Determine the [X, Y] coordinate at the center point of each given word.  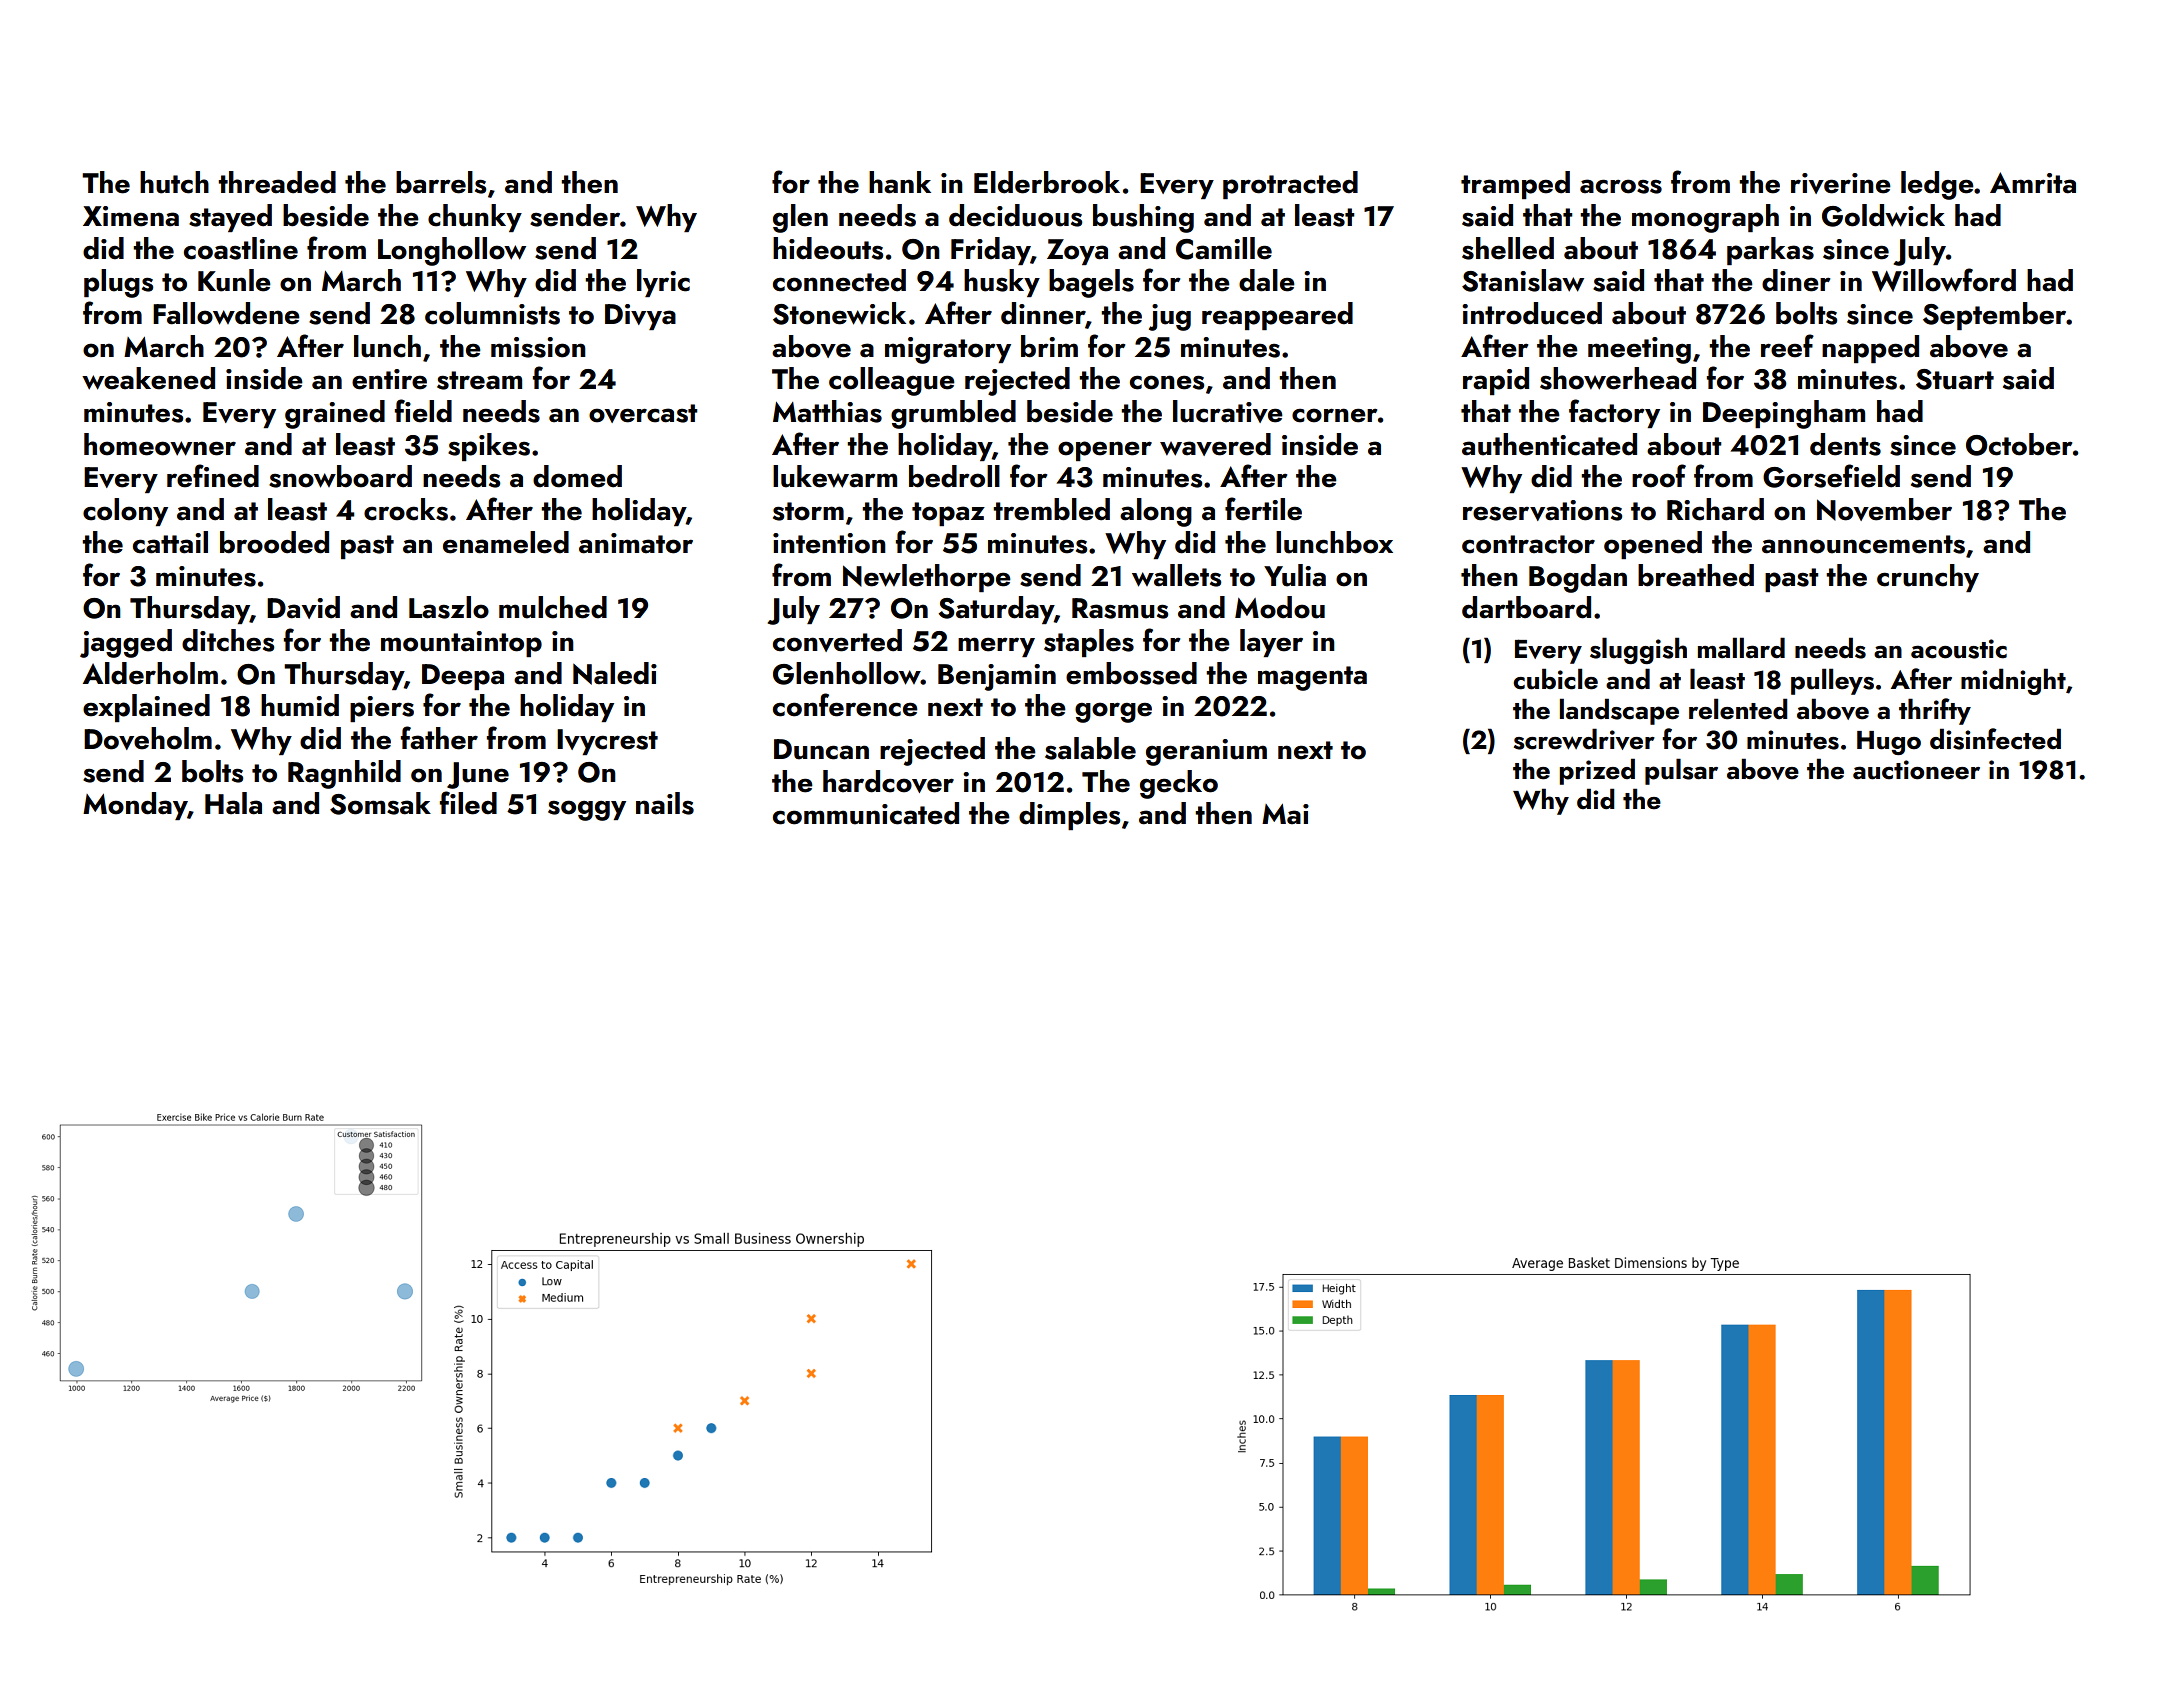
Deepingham [1784, 414]
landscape [1619, 711]
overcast [643, 413]
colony [125, 512]
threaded [277, 182]
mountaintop [461, 644]
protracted [1290, 185]
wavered [1215, 444]
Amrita [2033, 183]
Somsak [380, 803]
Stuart [1955, 379]
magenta [1312, 678]
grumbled [953, 414]
